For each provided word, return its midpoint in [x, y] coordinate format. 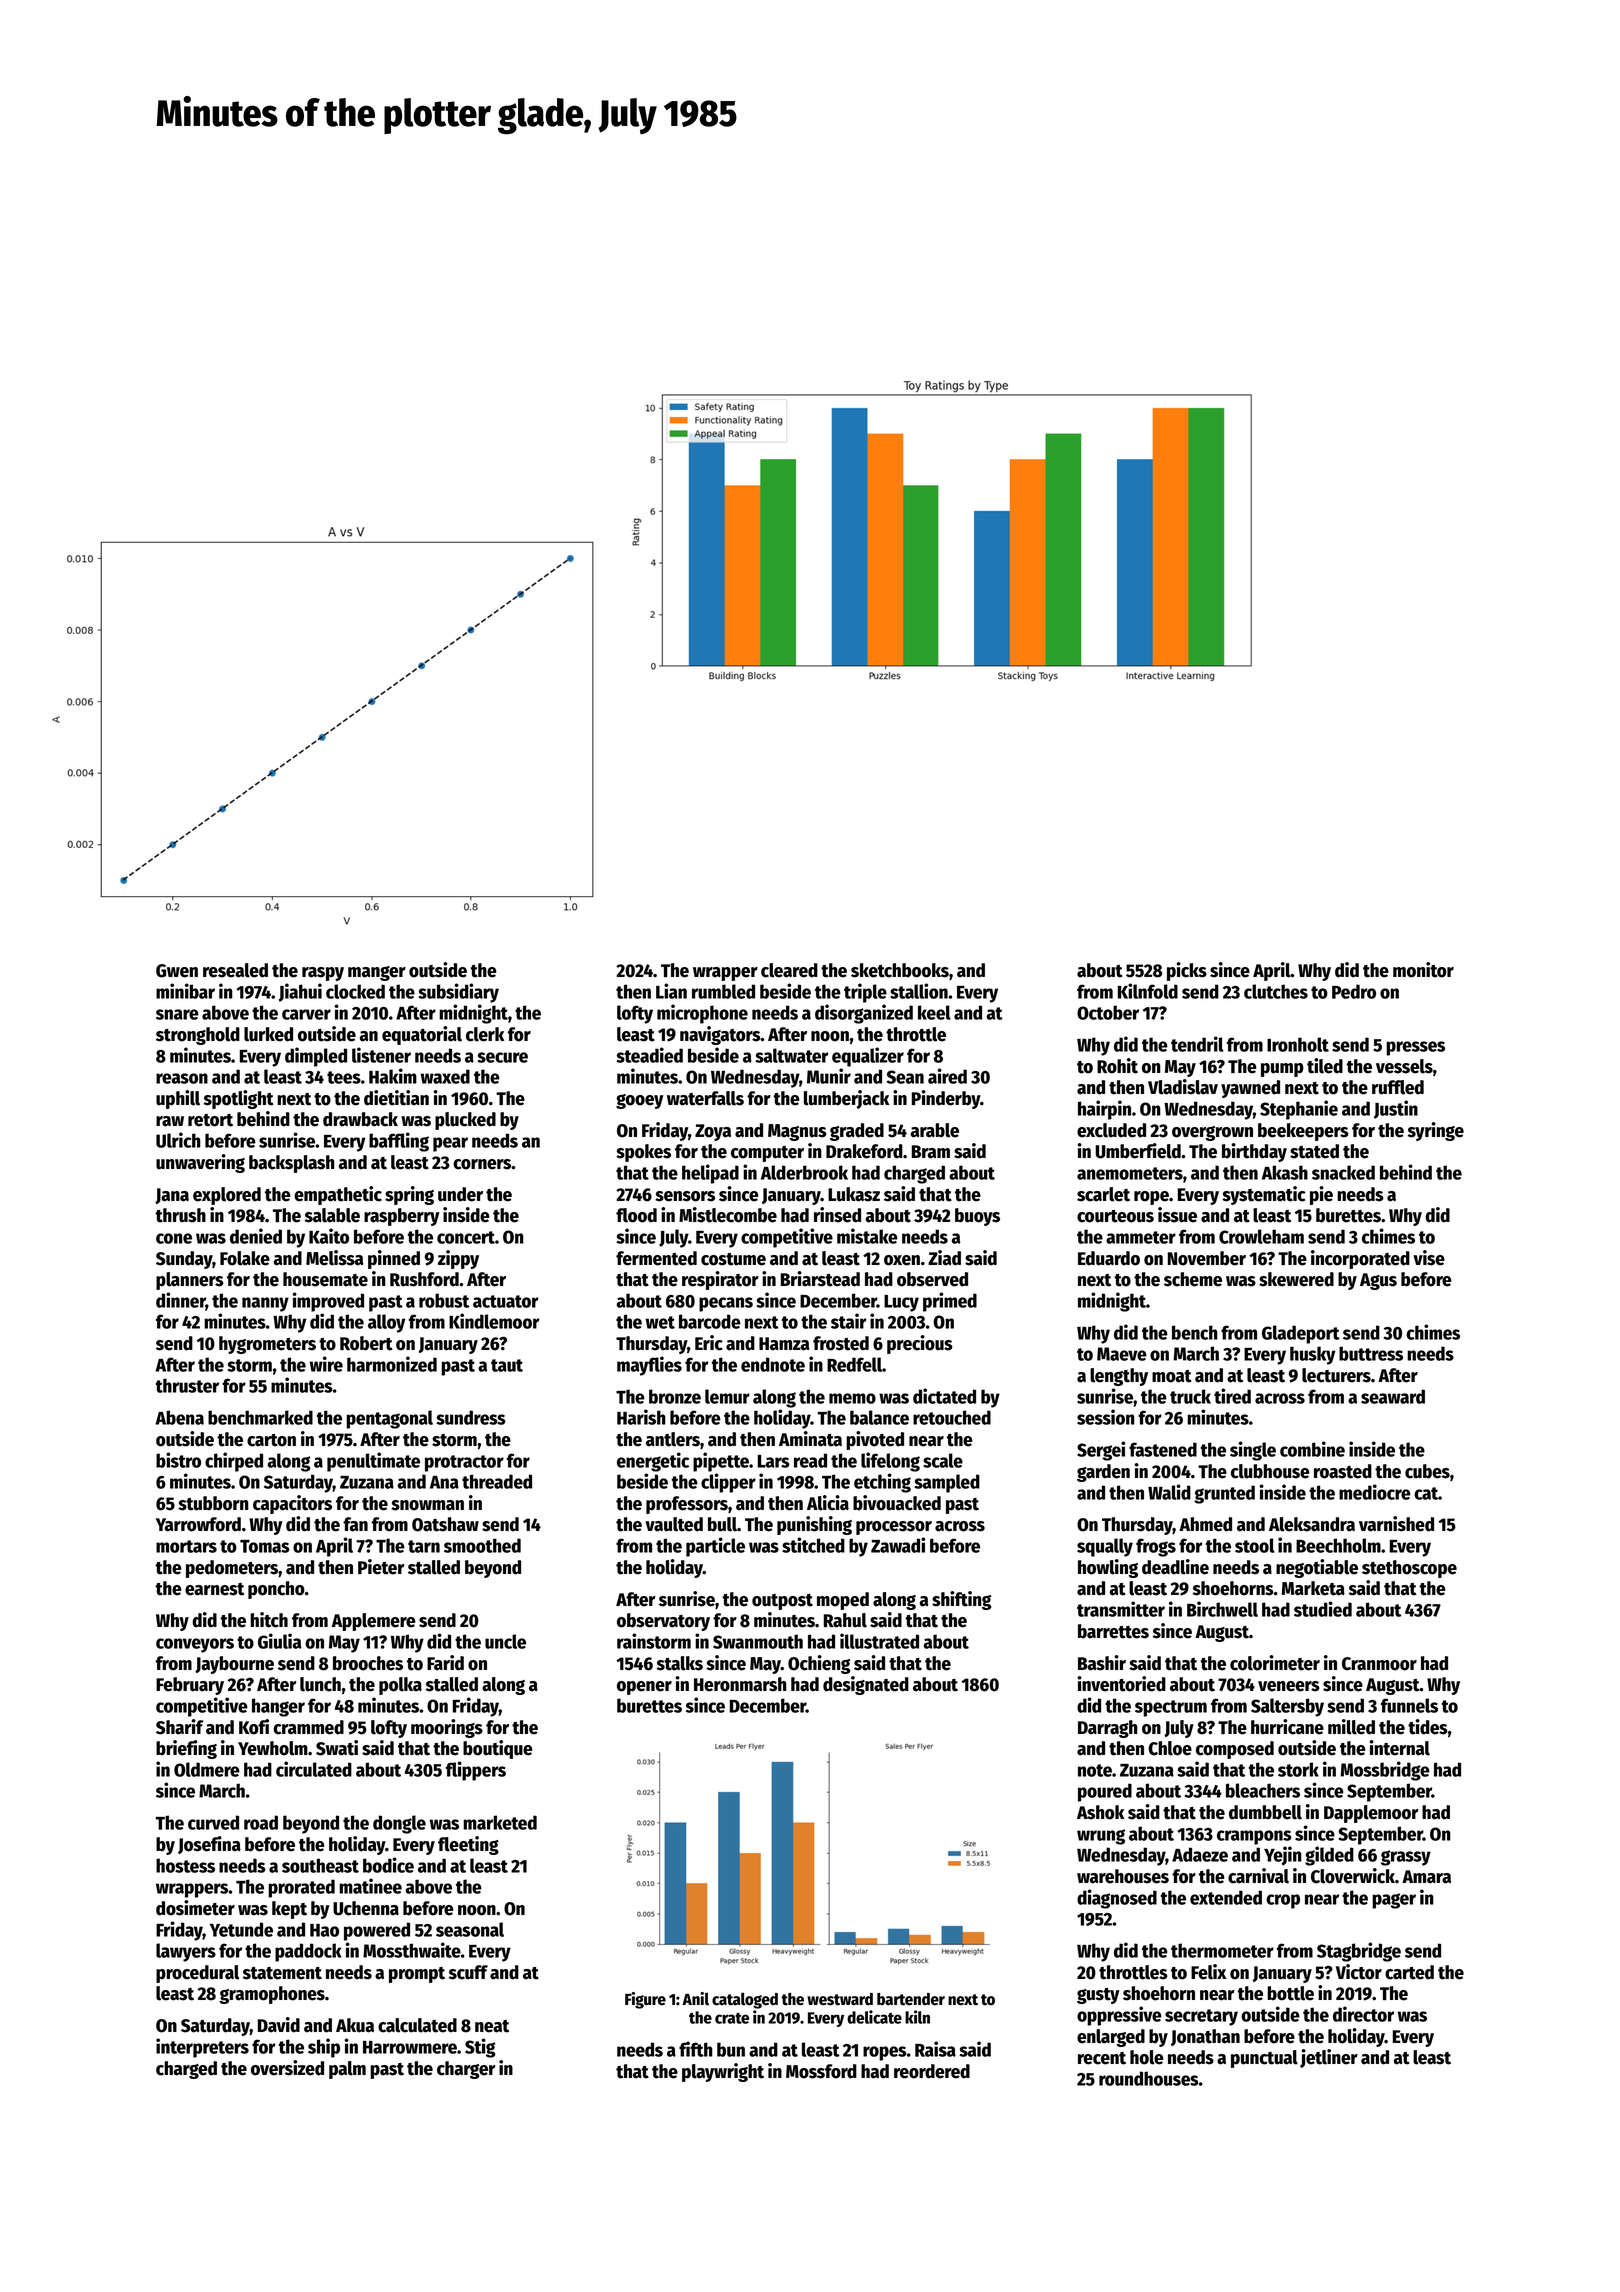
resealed [235, 970]
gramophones [272, 1995]
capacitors [292, 1504]
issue [1177, 1215]
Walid [1169, 1492]
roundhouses [1149, 2078]
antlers [673, 1439]
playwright [723, 2072]
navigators [720, 1035]
